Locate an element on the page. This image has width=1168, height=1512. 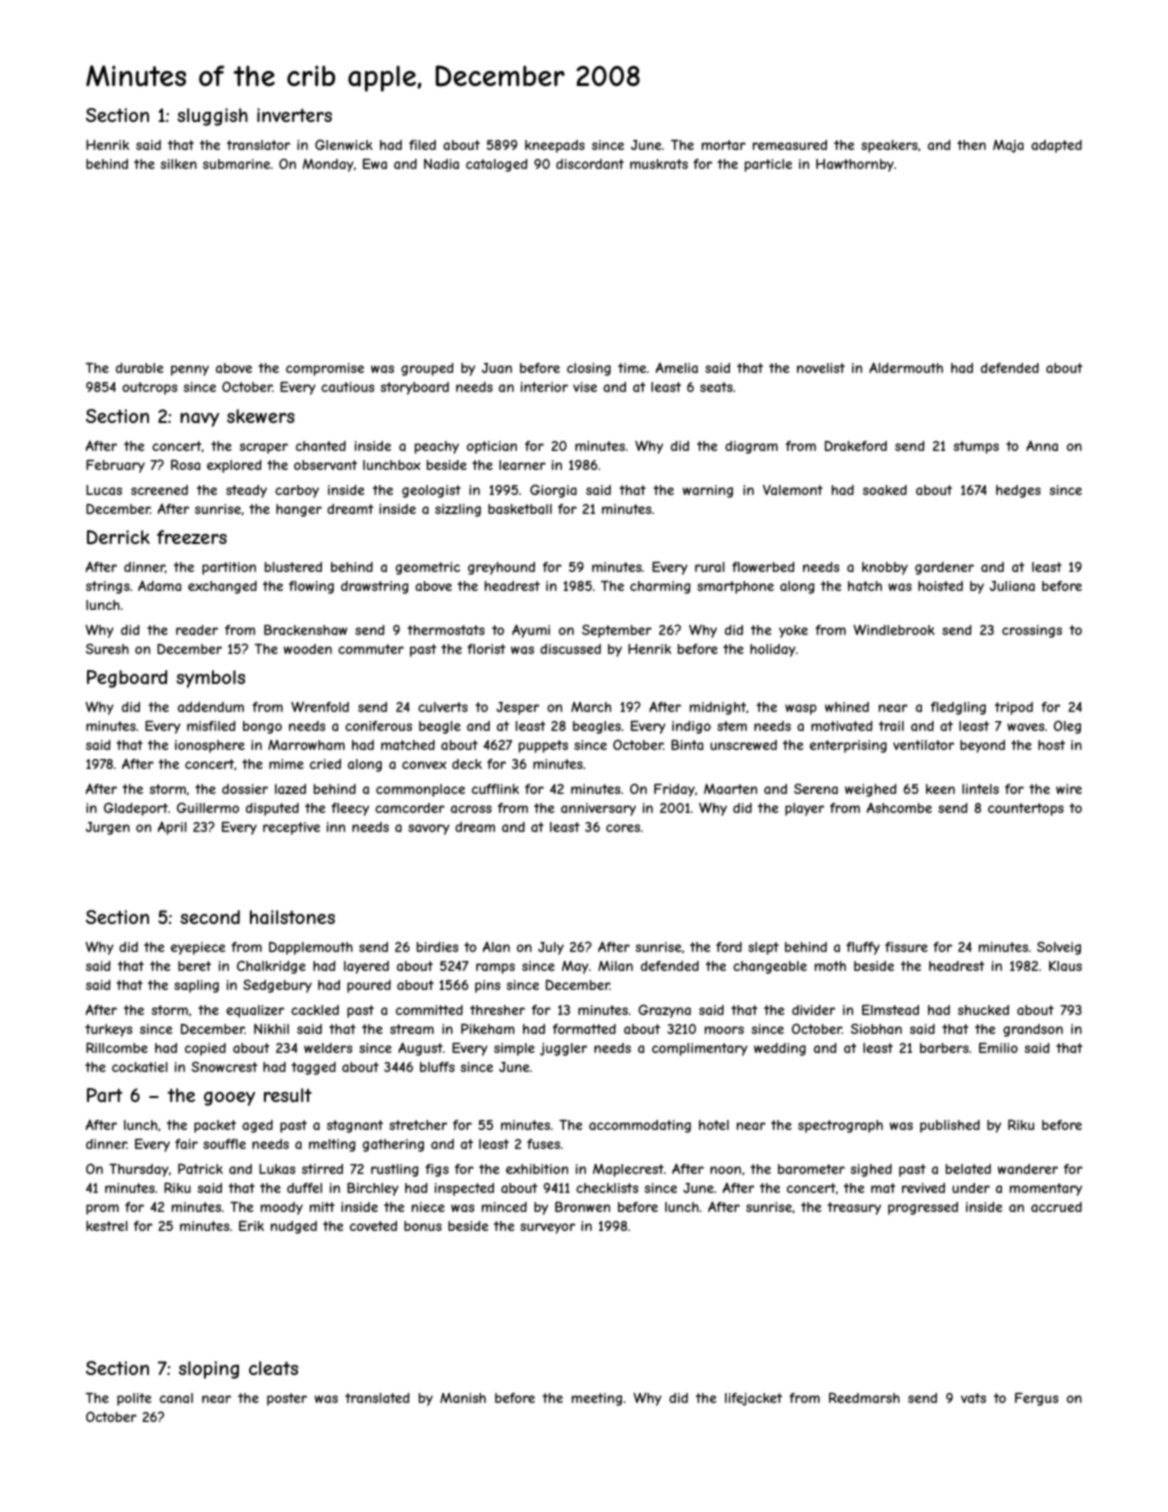
Hawthornby is located at coordinates (855, 165).
